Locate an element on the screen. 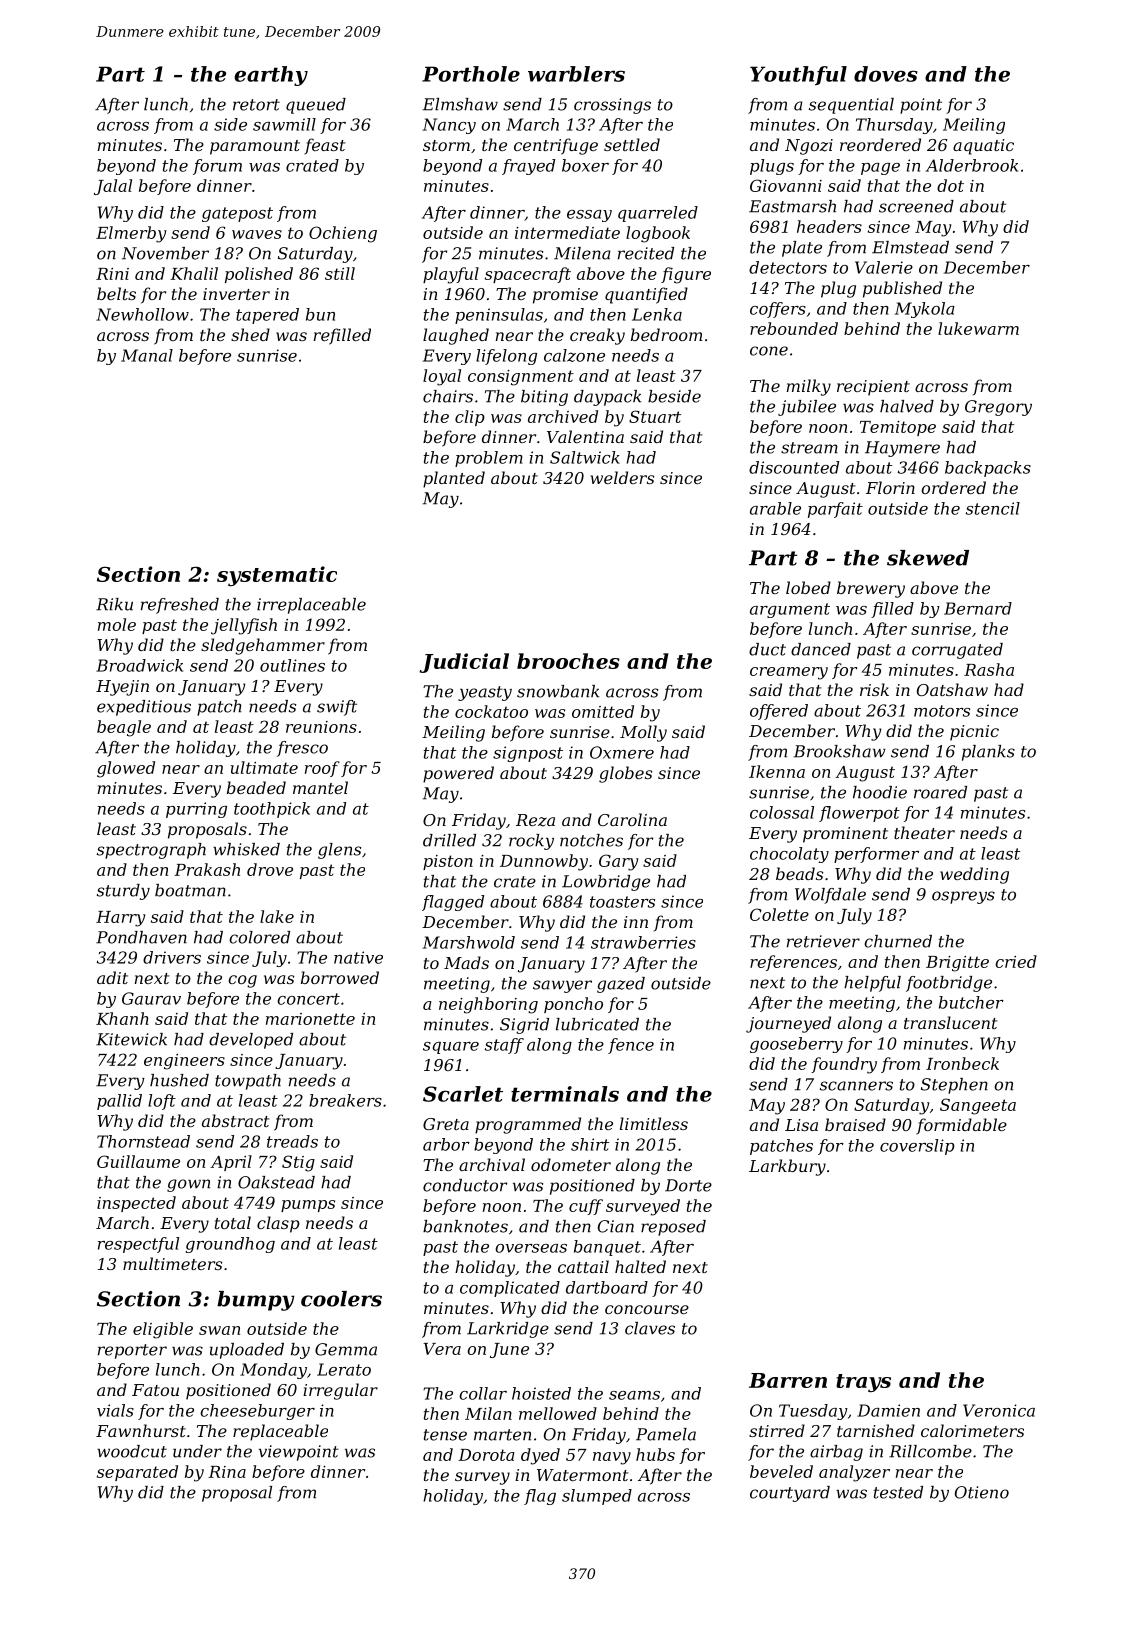 The height and width of the screenshot is (1647, 1137). argument is located at coordinates (790, 610).
